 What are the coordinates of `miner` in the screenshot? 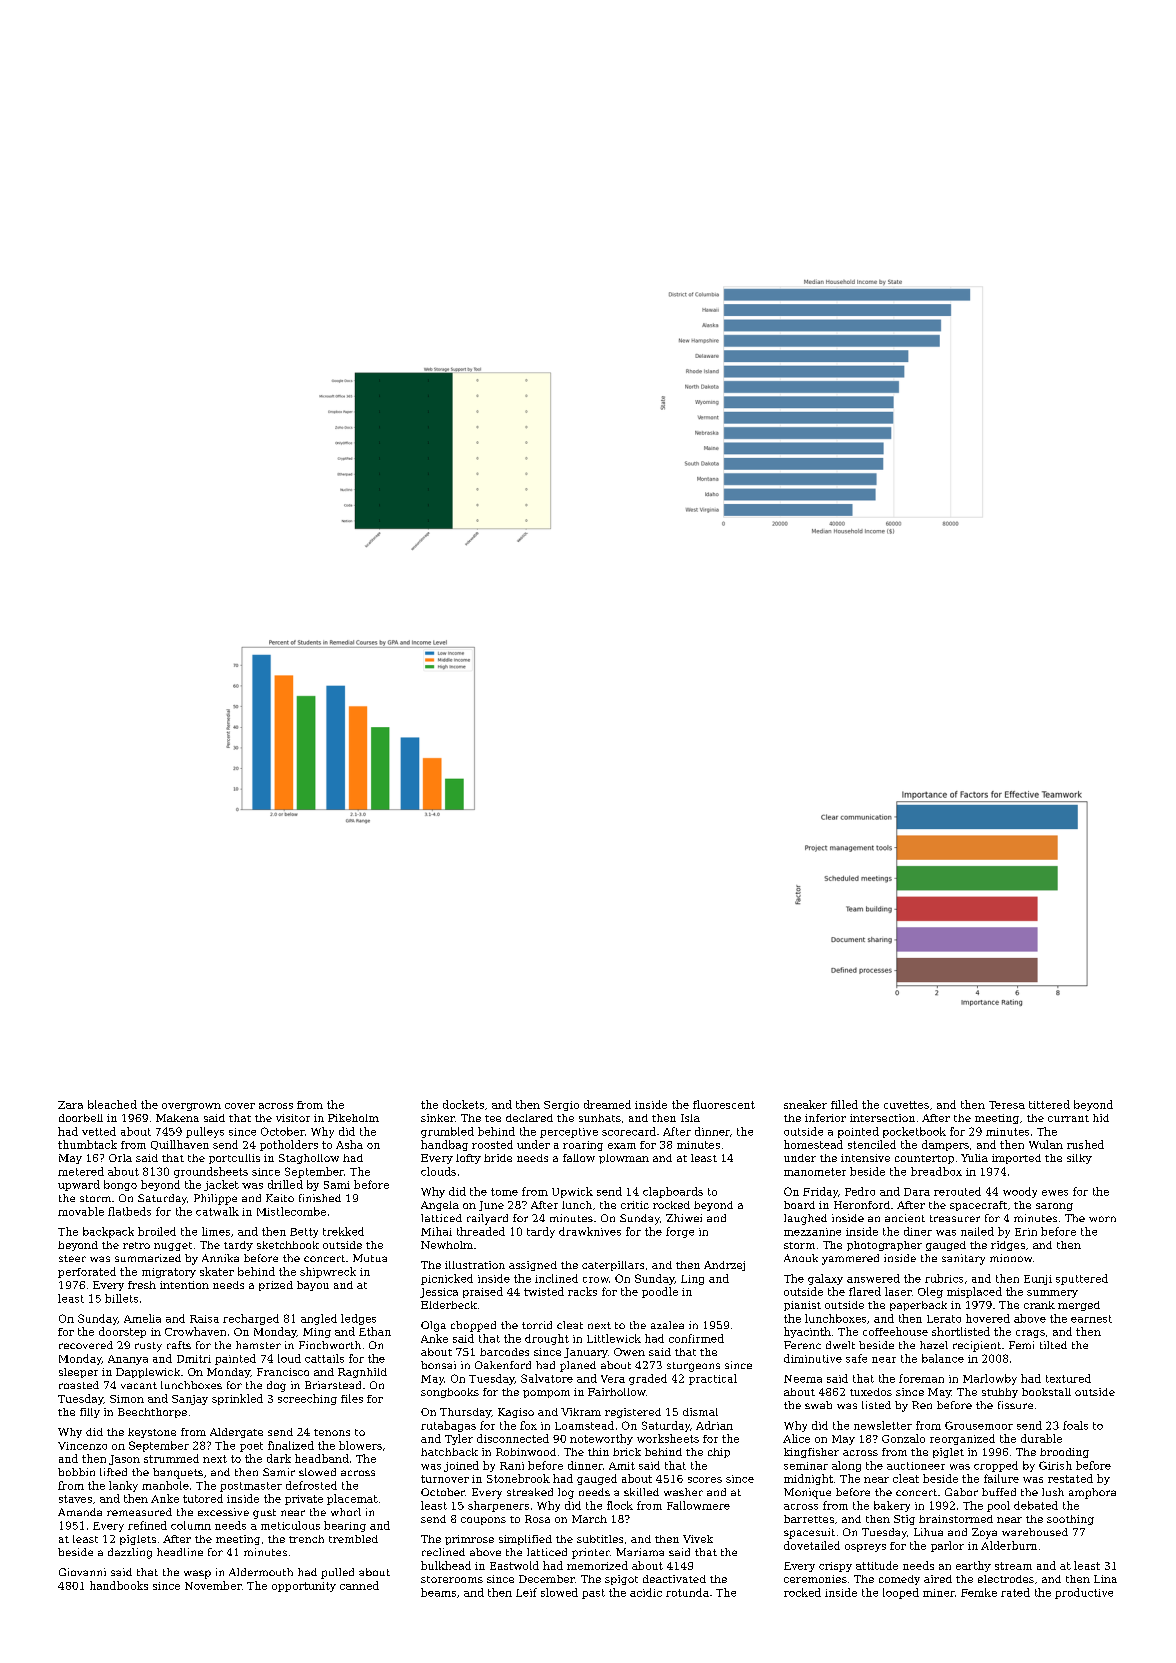 It's located at (939, 1593).
